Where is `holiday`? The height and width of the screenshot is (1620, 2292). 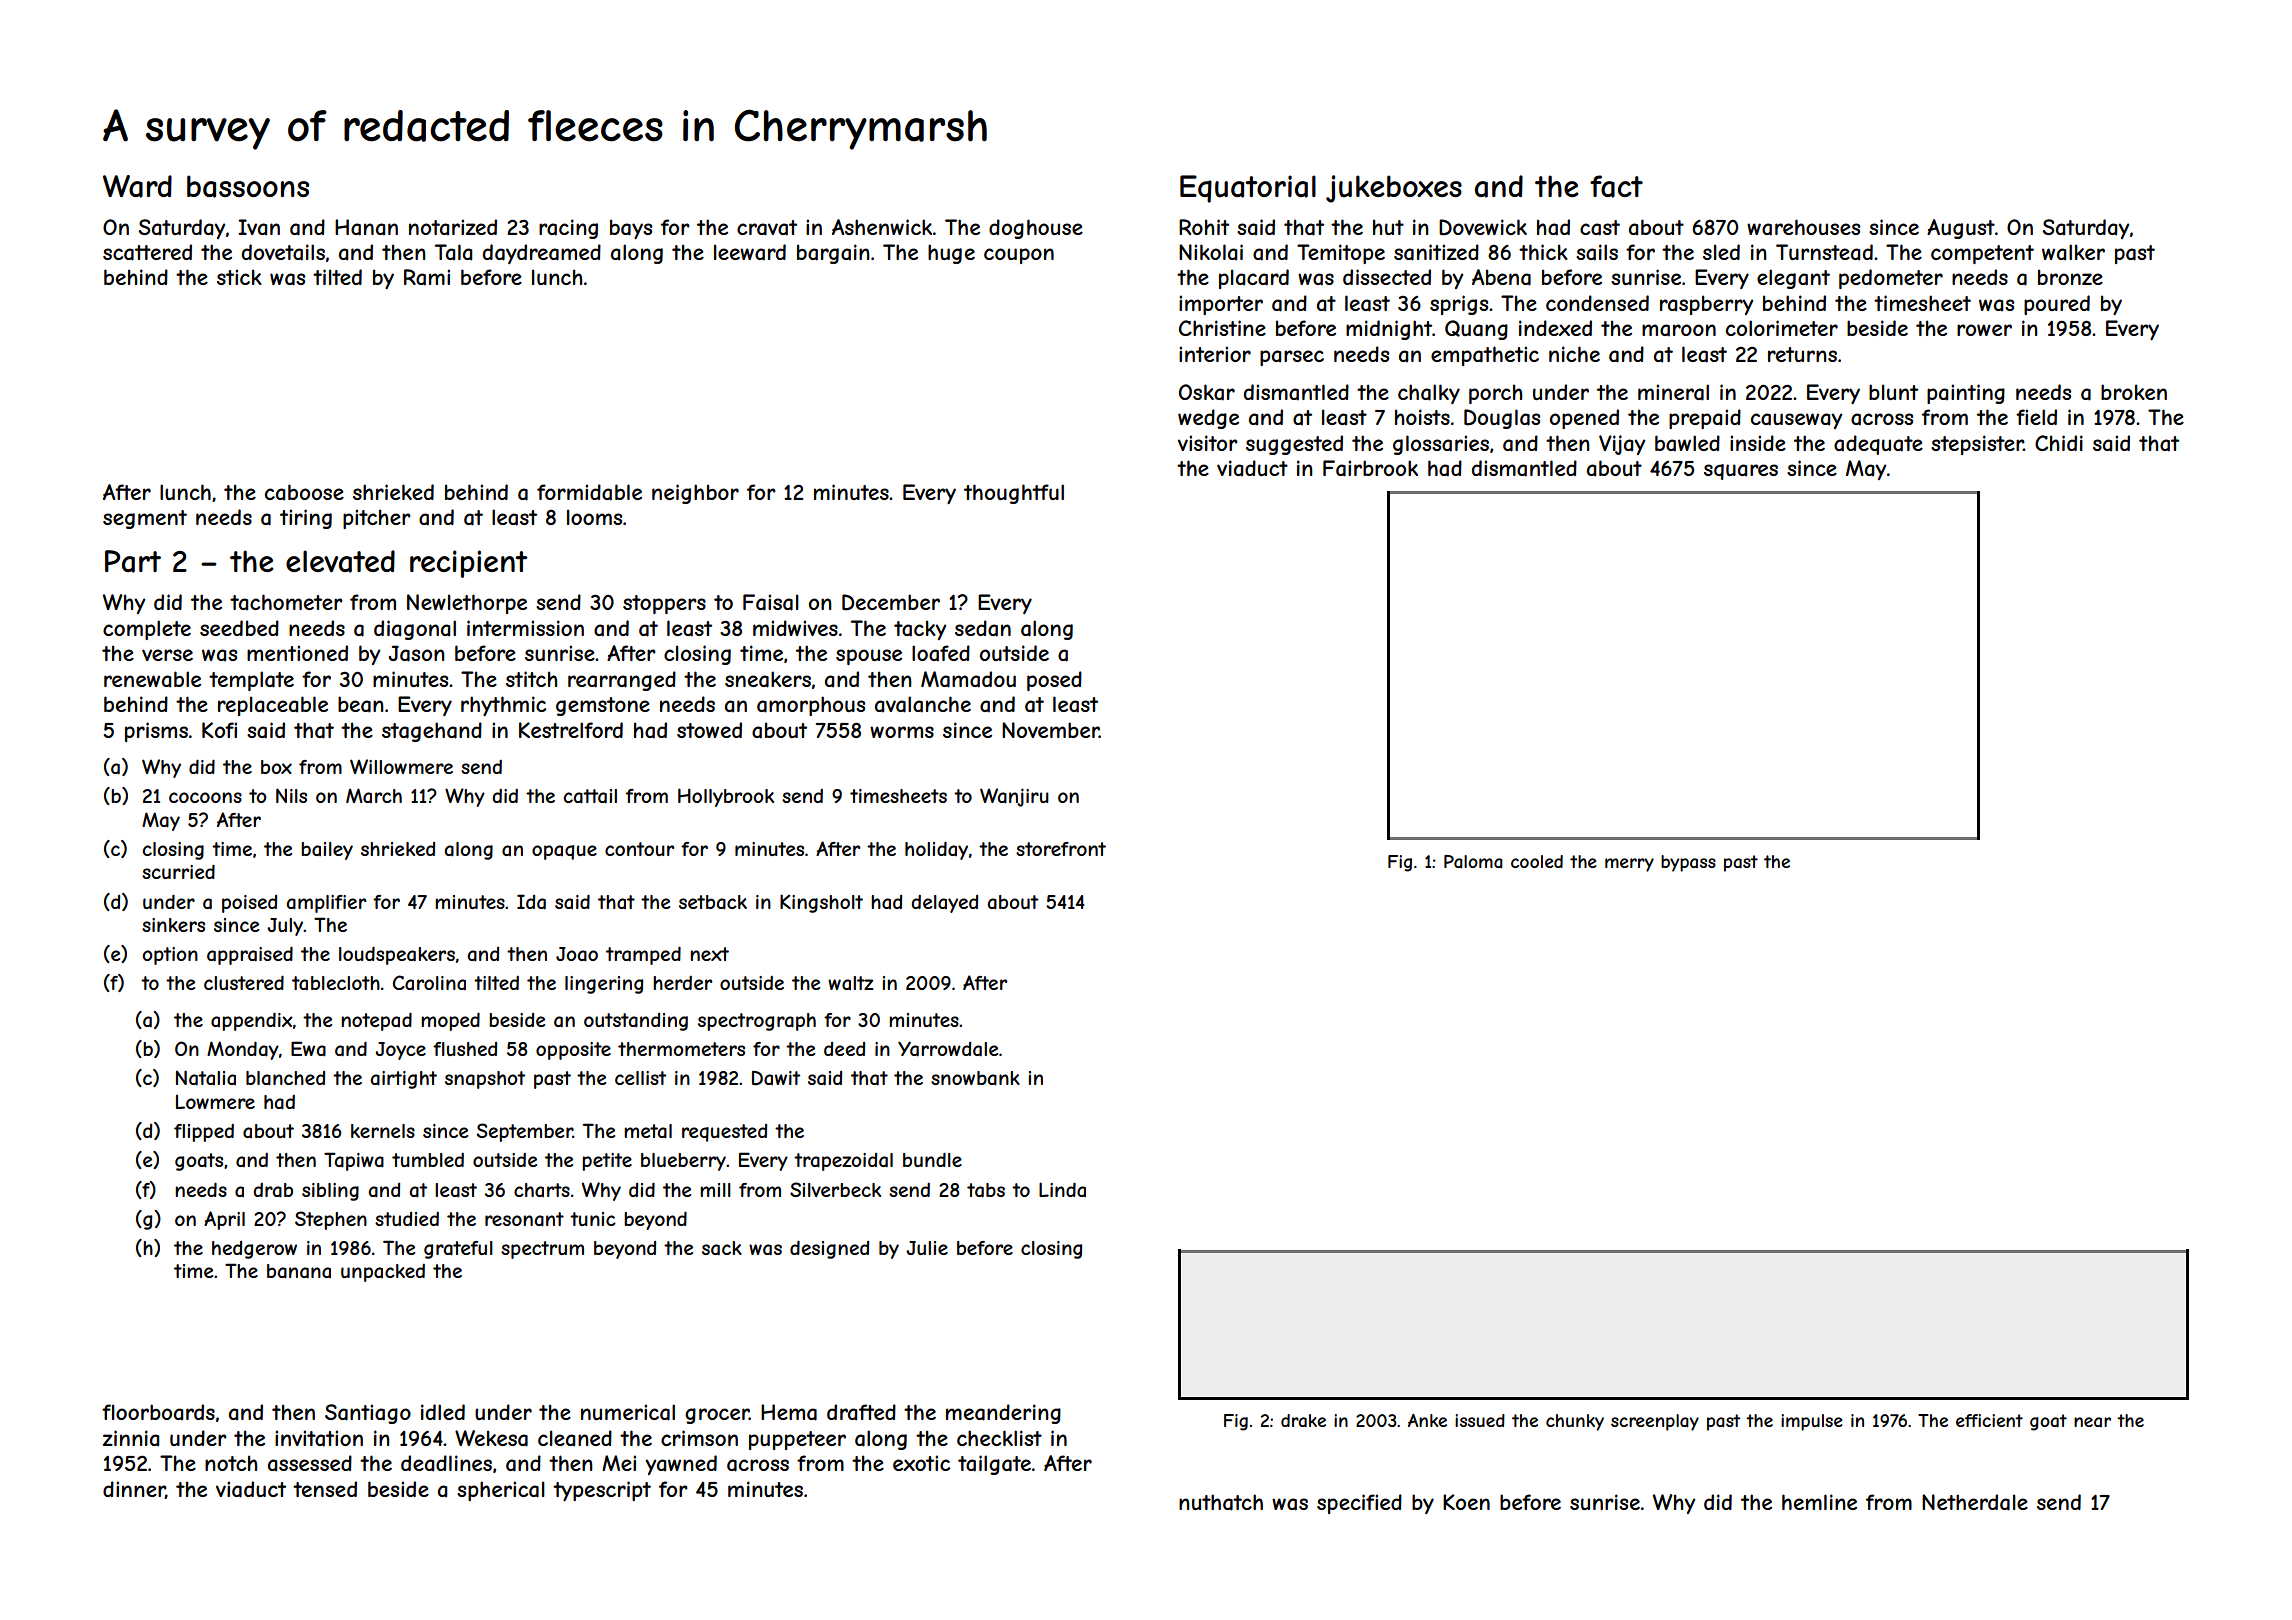
holiday is located at coordinates (936, 850).
